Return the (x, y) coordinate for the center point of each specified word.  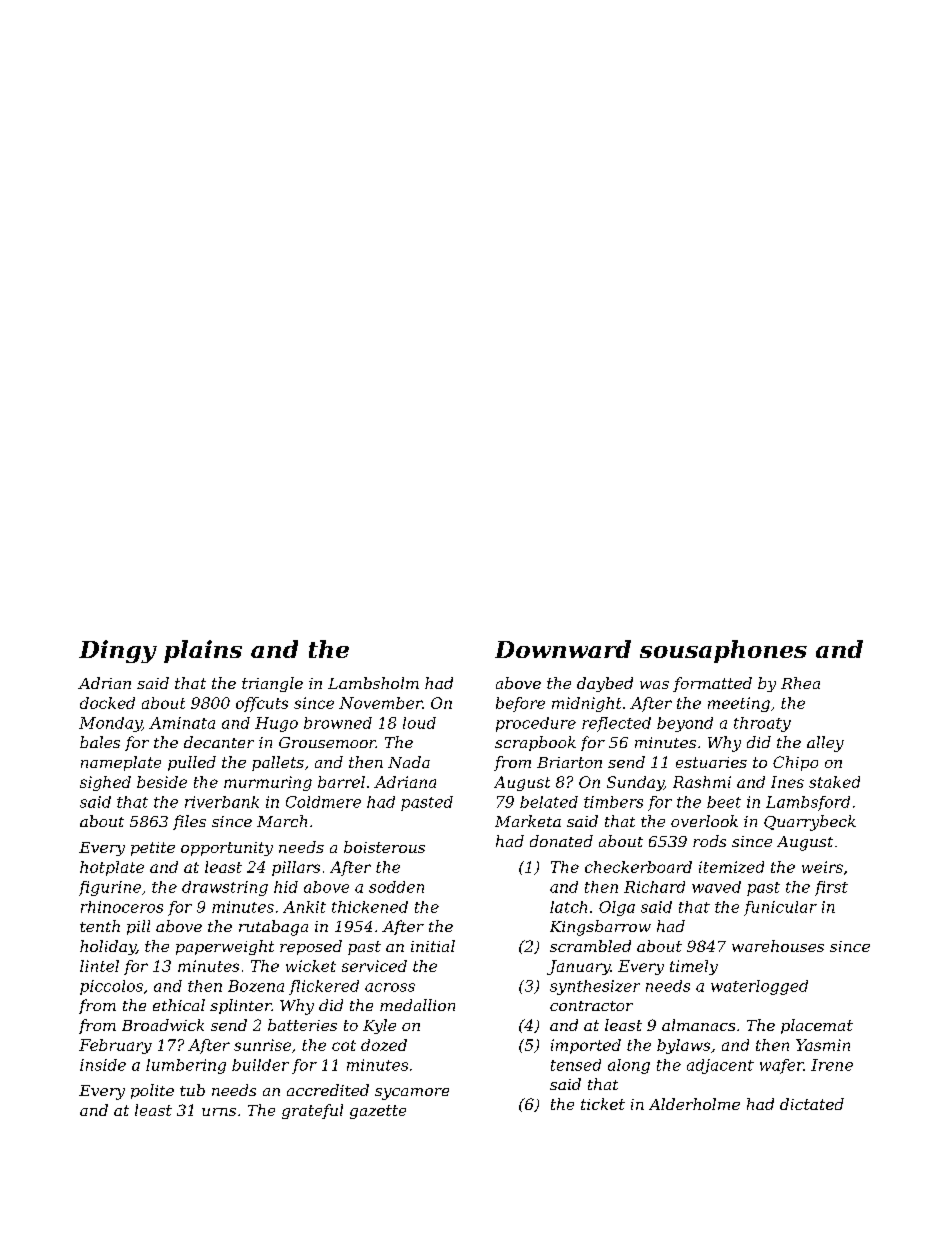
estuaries (711, 762)
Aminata (182, 723)
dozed (384, 1045)
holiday (108, 947)
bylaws (683, 1046)
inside (103, 1065)
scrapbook (535, 743)
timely (694, 967)
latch (568, 907)
